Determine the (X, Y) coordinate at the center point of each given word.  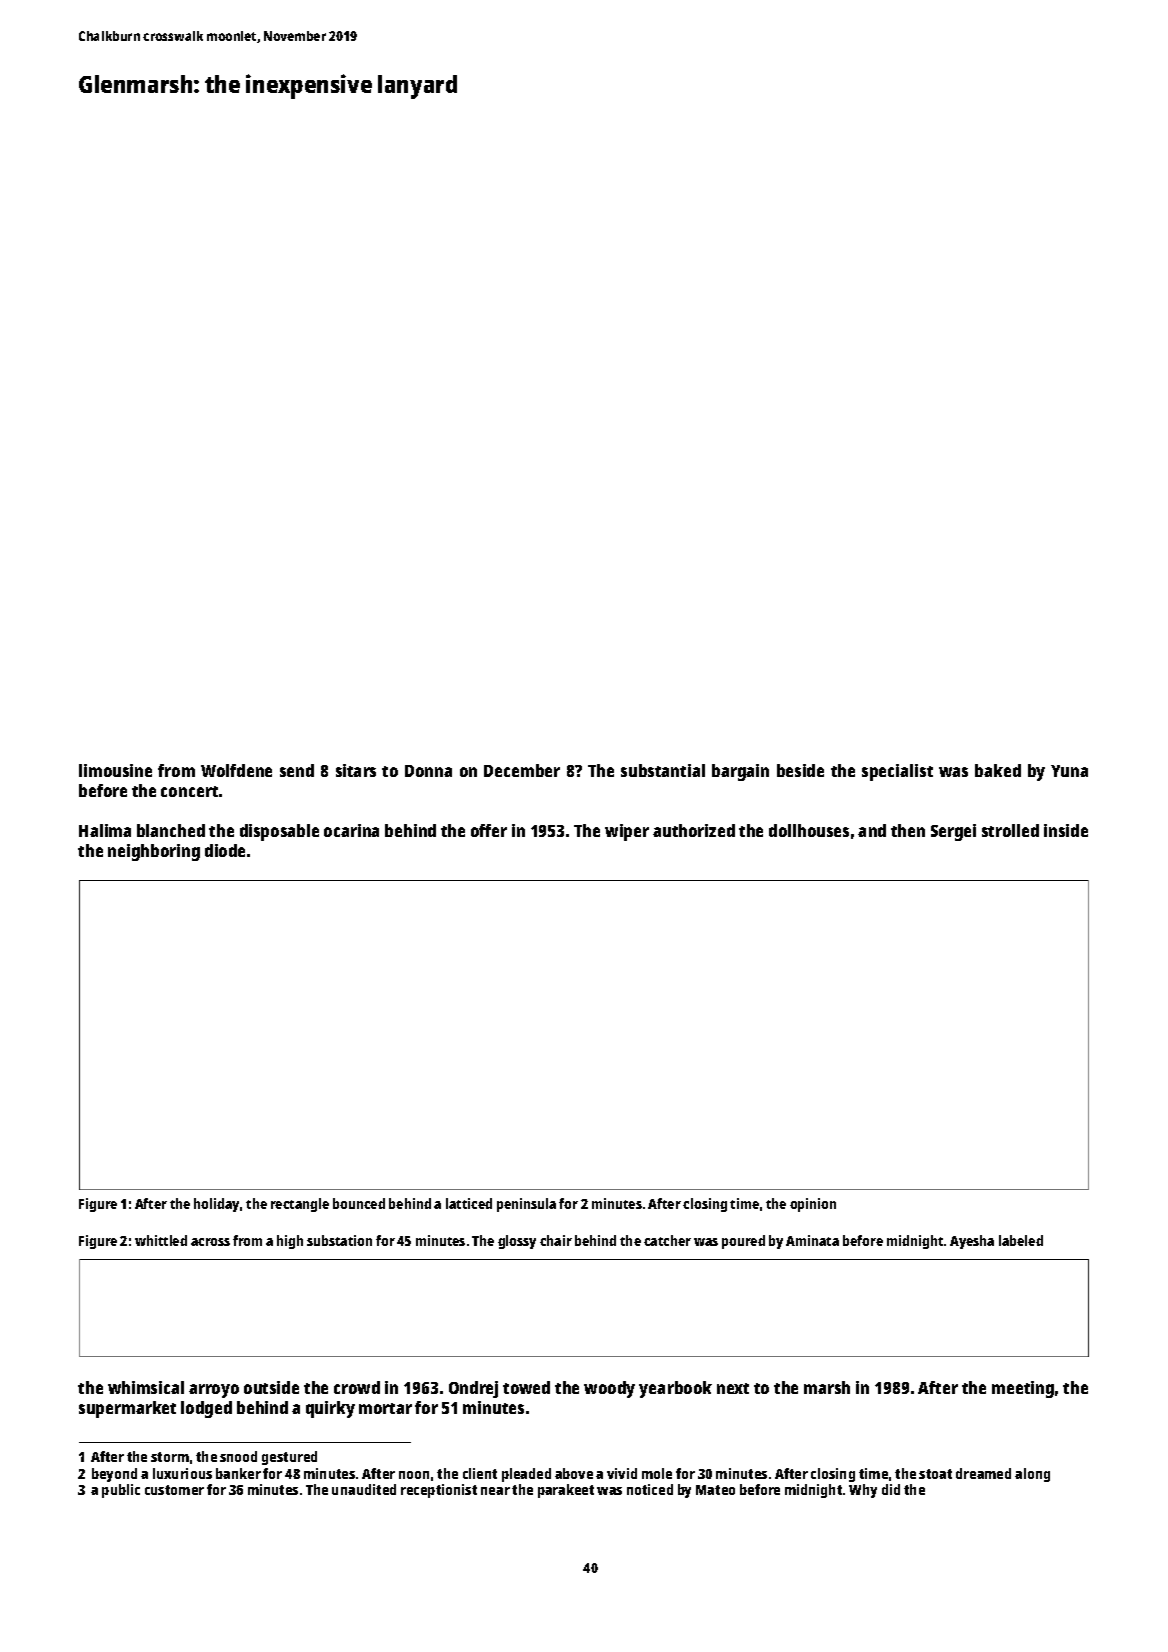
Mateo (715, 1490)
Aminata (812, 1240)
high (290, 1242)
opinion (813, 1205)
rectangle (300, 1205)
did (891, 1489)
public (121, 1491)
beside (800, 770)
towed (526, 1387)
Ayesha (972, 1242)
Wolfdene (236, 770)
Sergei (953, 832)
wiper (627, 832)
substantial (663, 770)
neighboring (154, 852)
